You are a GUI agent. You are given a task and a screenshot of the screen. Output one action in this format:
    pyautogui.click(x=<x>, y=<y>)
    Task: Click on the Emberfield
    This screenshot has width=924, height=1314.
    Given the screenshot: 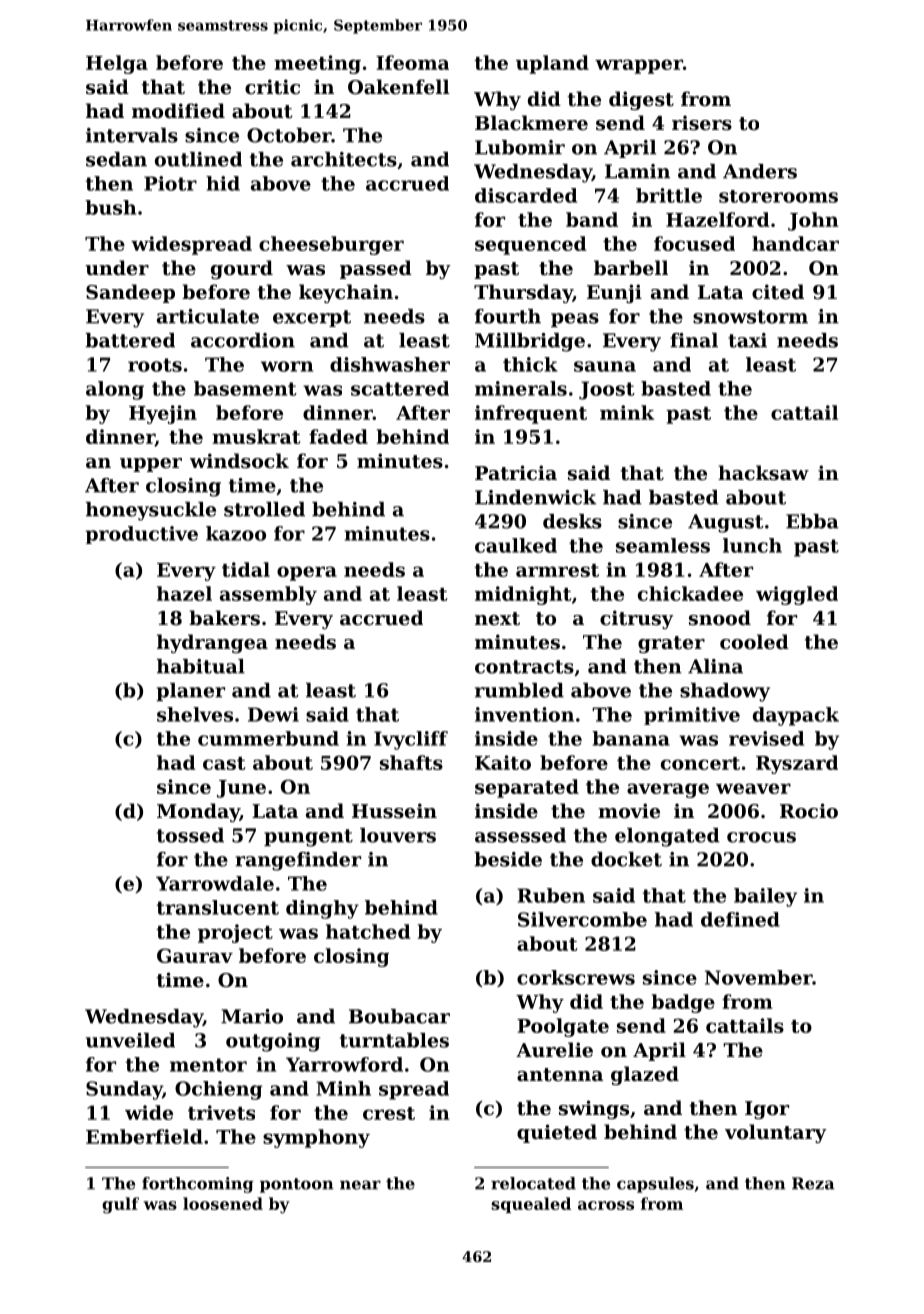 What is the action you would take?
    pyautogui.click(x=144, y=1136)
